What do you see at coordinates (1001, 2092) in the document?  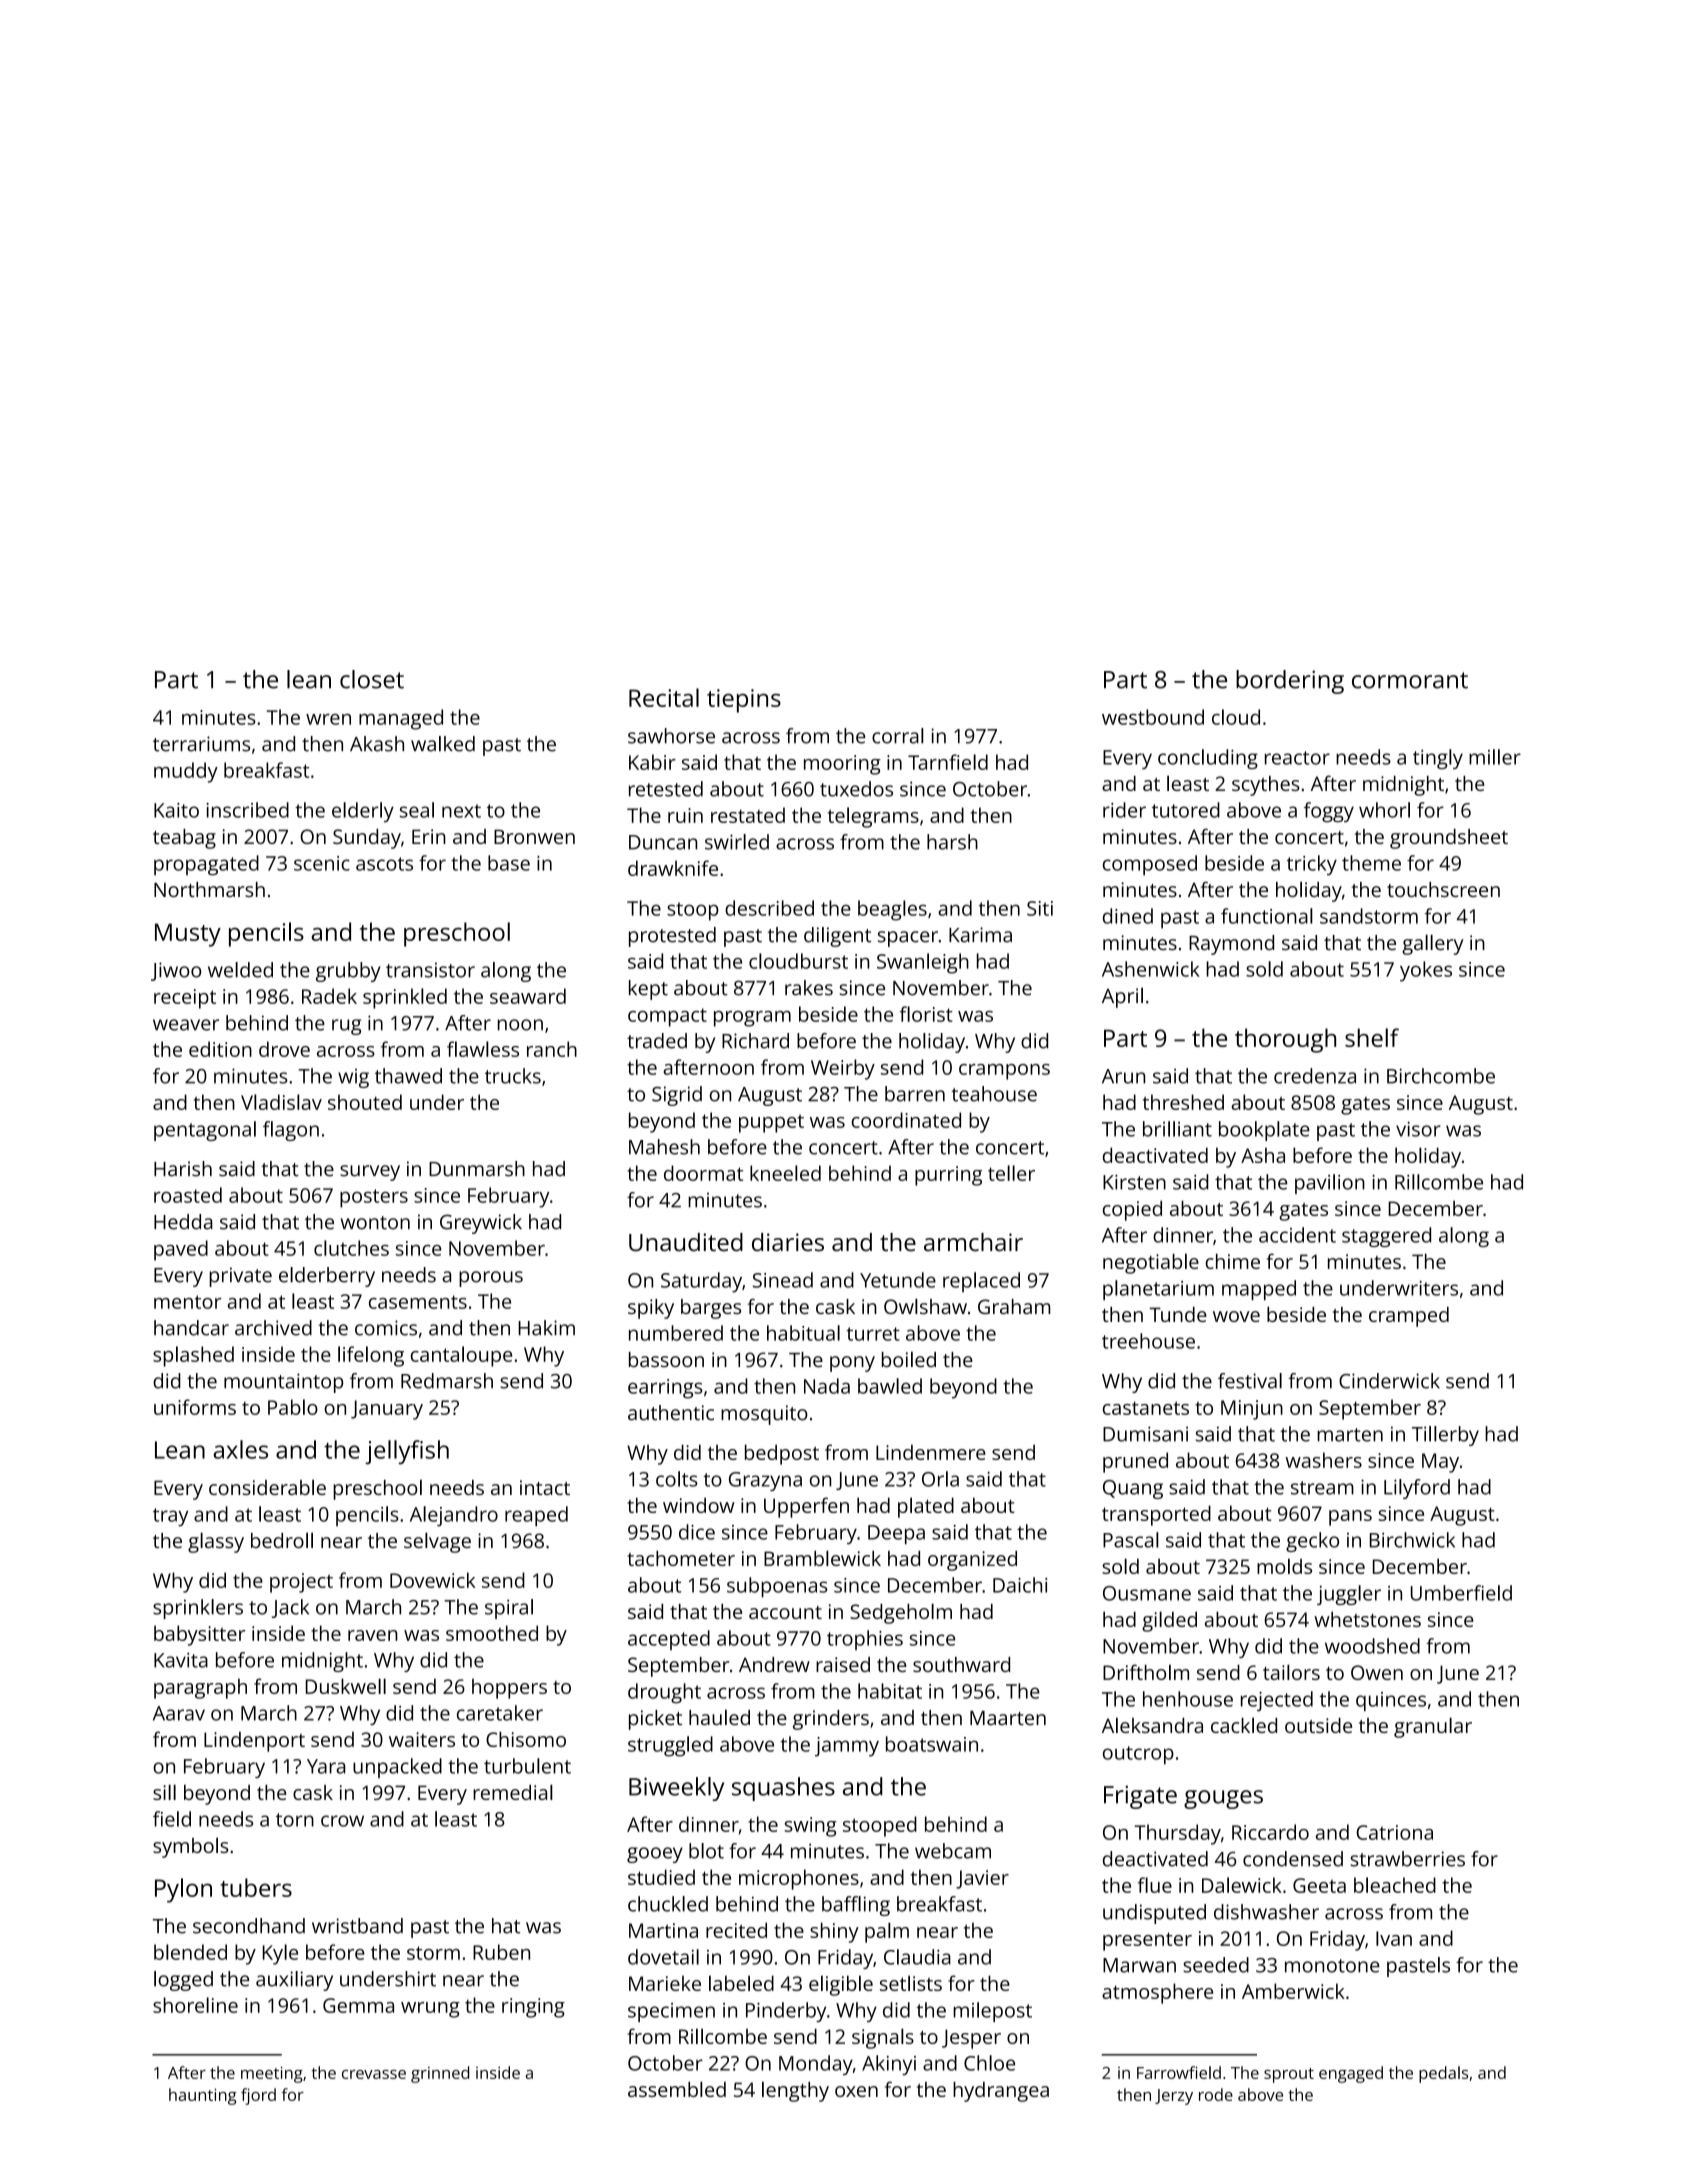 I see `hydrangea` at bounding box center [1001, 2092].
